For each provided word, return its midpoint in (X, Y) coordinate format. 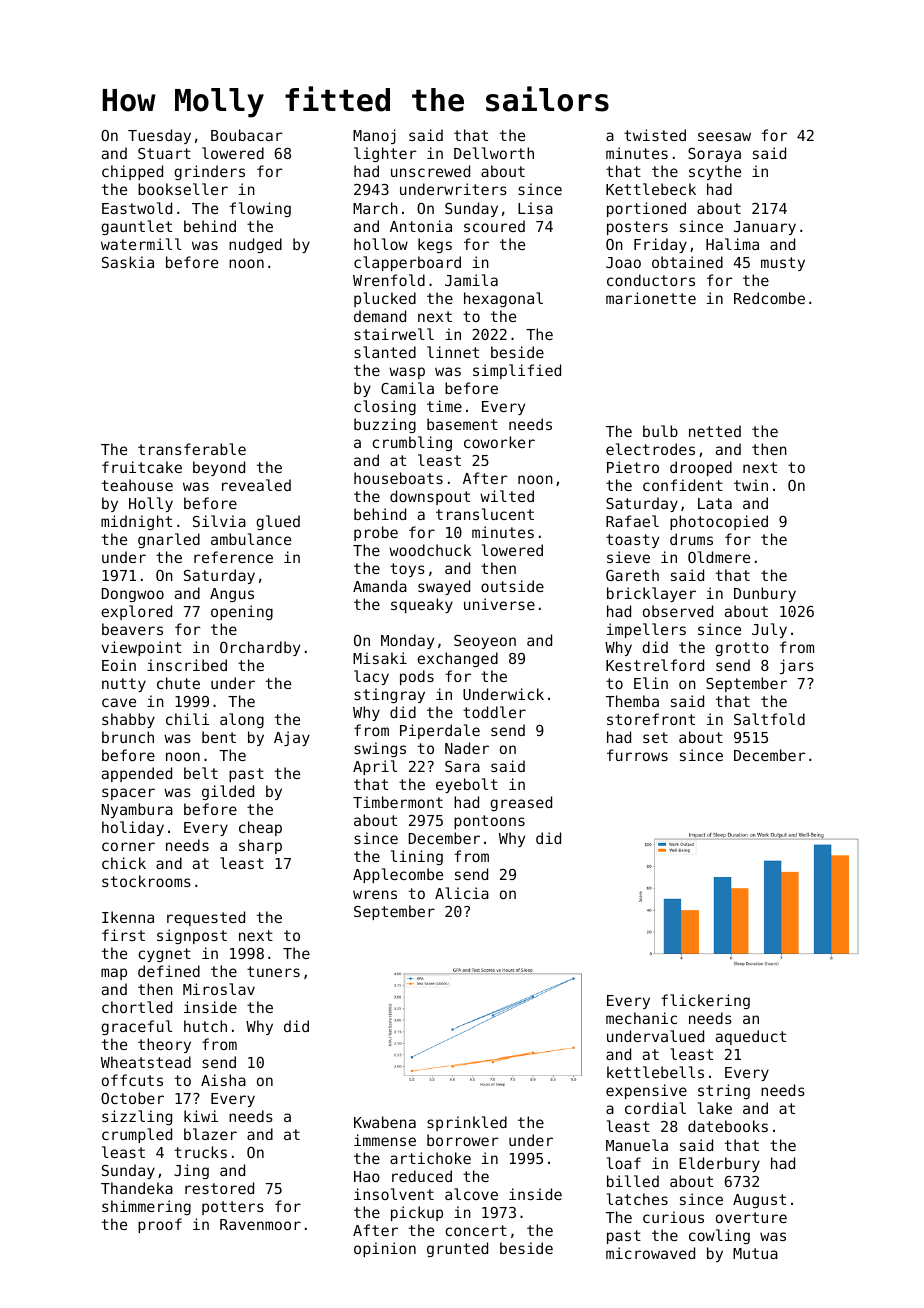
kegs (435, 245)
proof (160, 1225)
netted (715, 431)
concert (476, 1230)
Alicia (462, 893)
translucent (485, 514)
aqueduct (751, 1037)
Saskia (128, 262)
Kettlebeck (651, 189)
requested (206, 918)
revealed (256, 485)
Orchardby (260, 648)
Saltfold (769, 719)
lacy (371, 677)
